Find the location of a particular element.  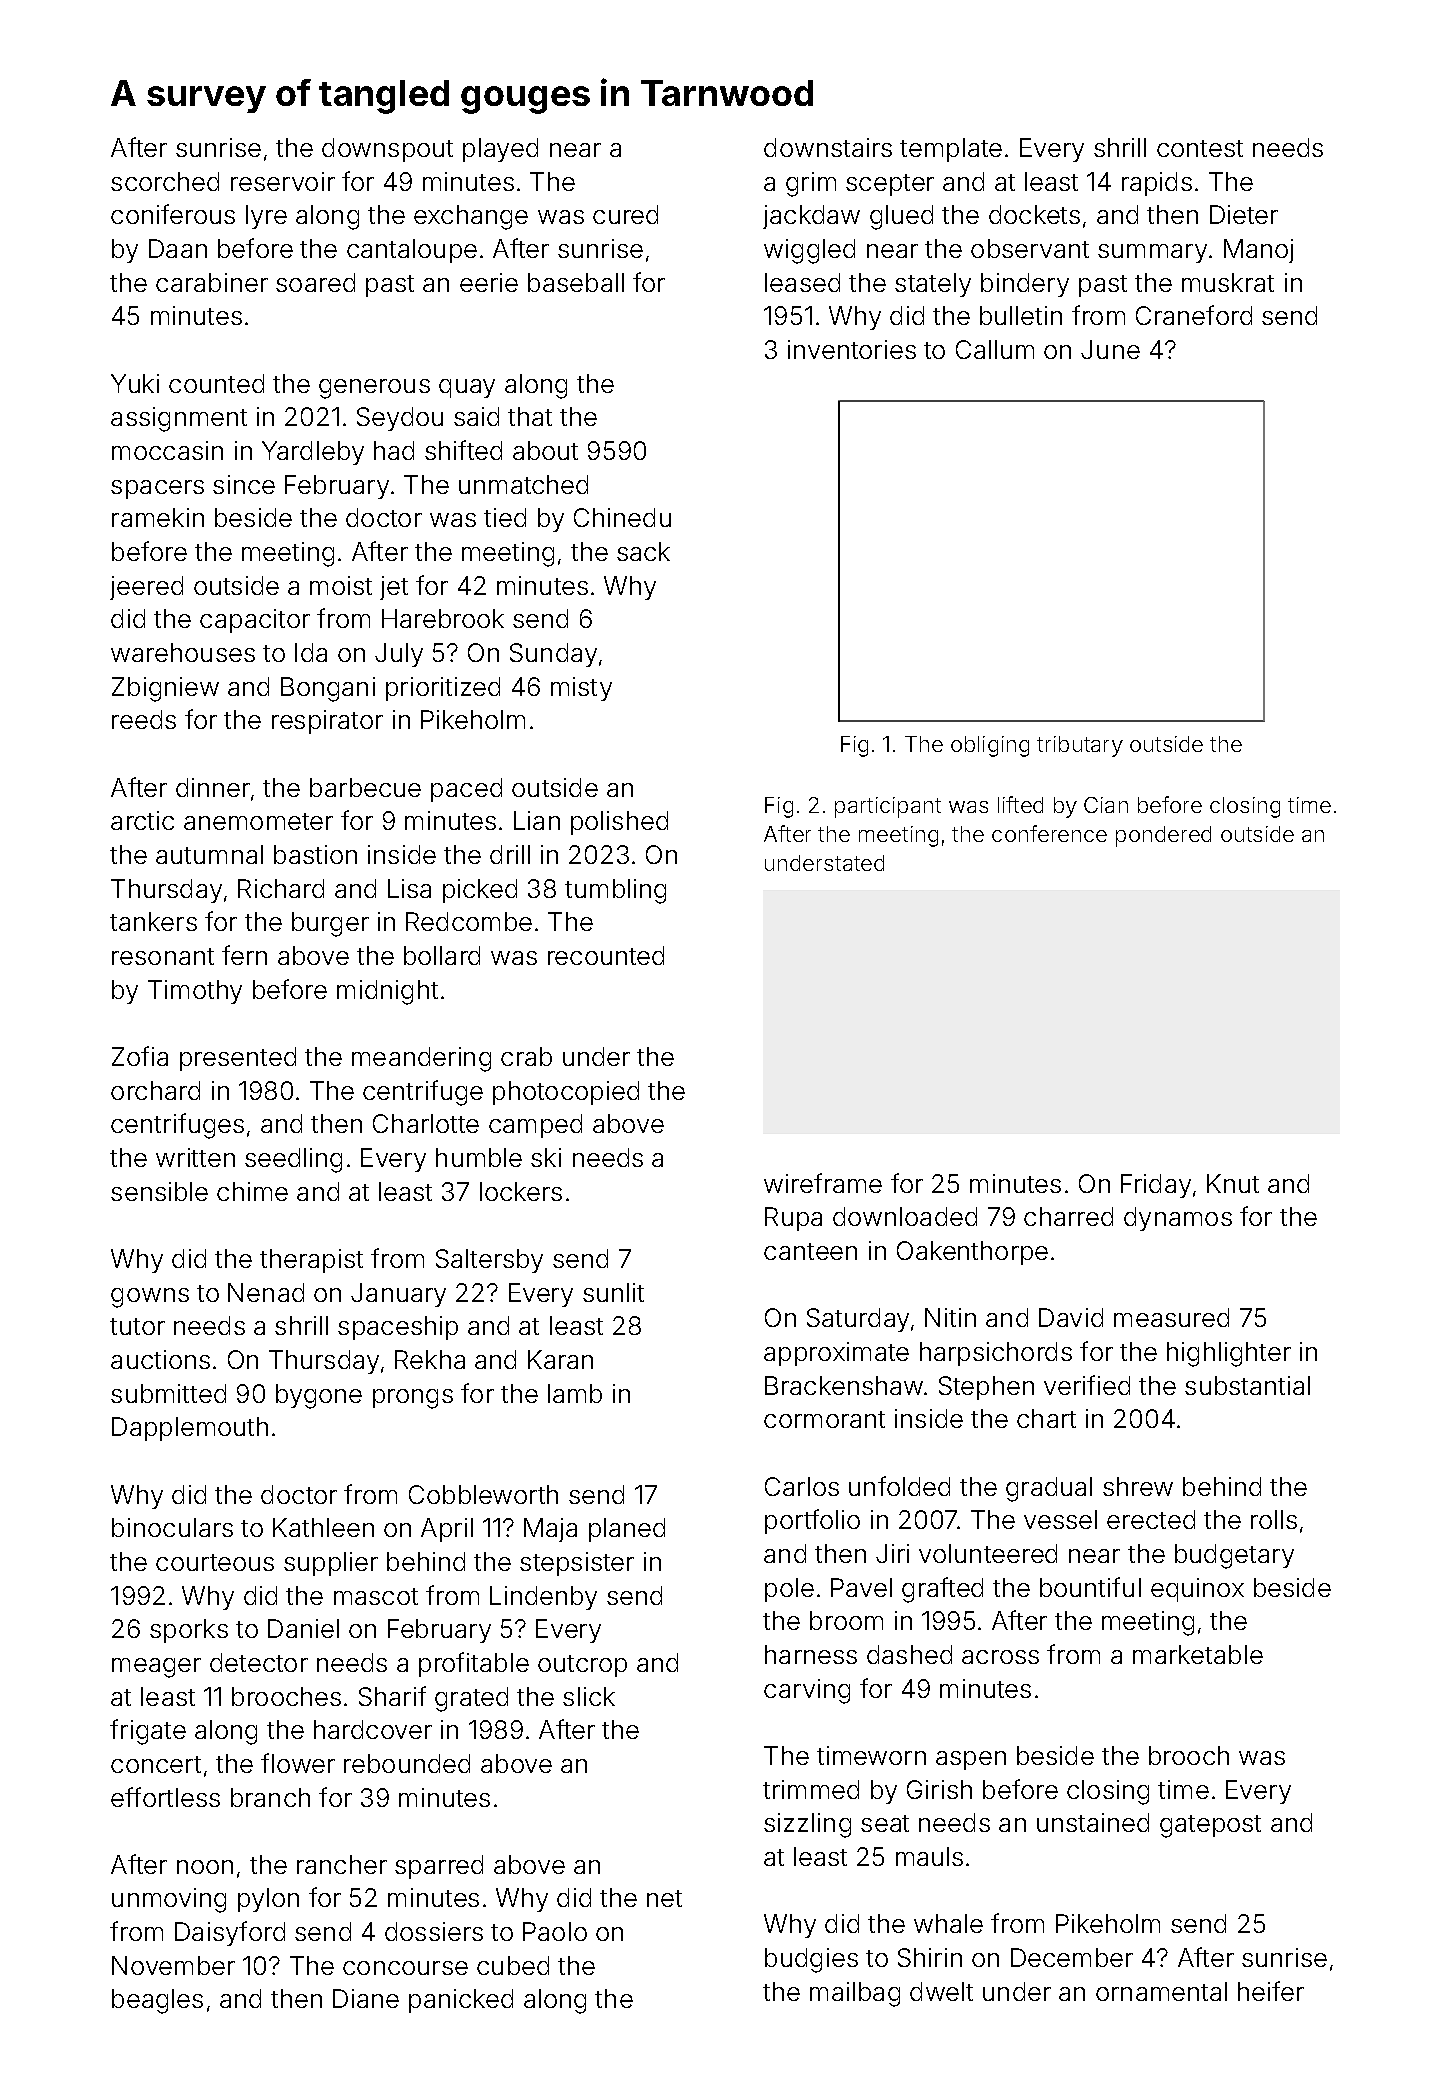

wireframe is located at coordinates (823, 1183).
